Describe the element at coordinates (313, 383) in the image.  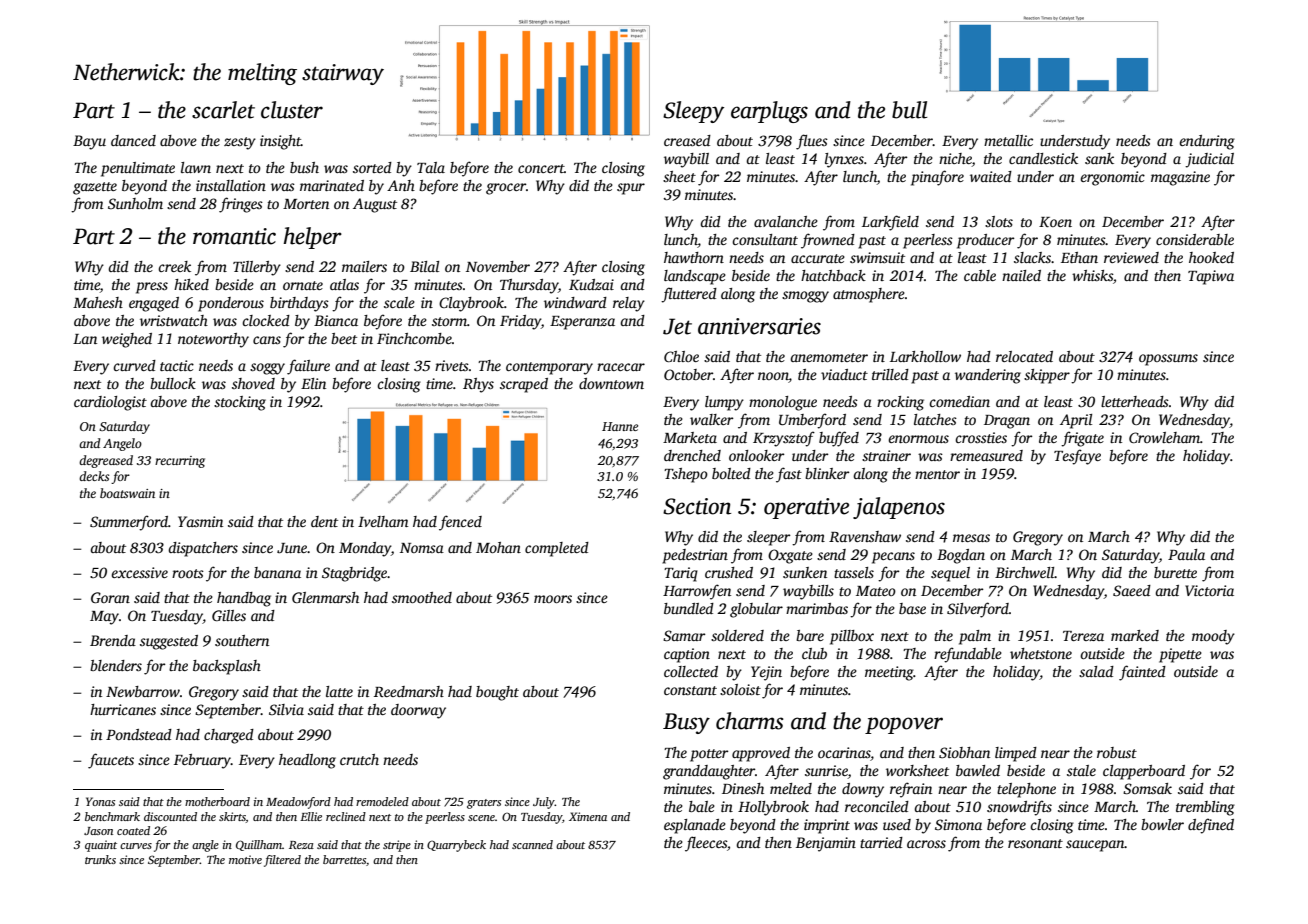
I see `Elin` at that location.
